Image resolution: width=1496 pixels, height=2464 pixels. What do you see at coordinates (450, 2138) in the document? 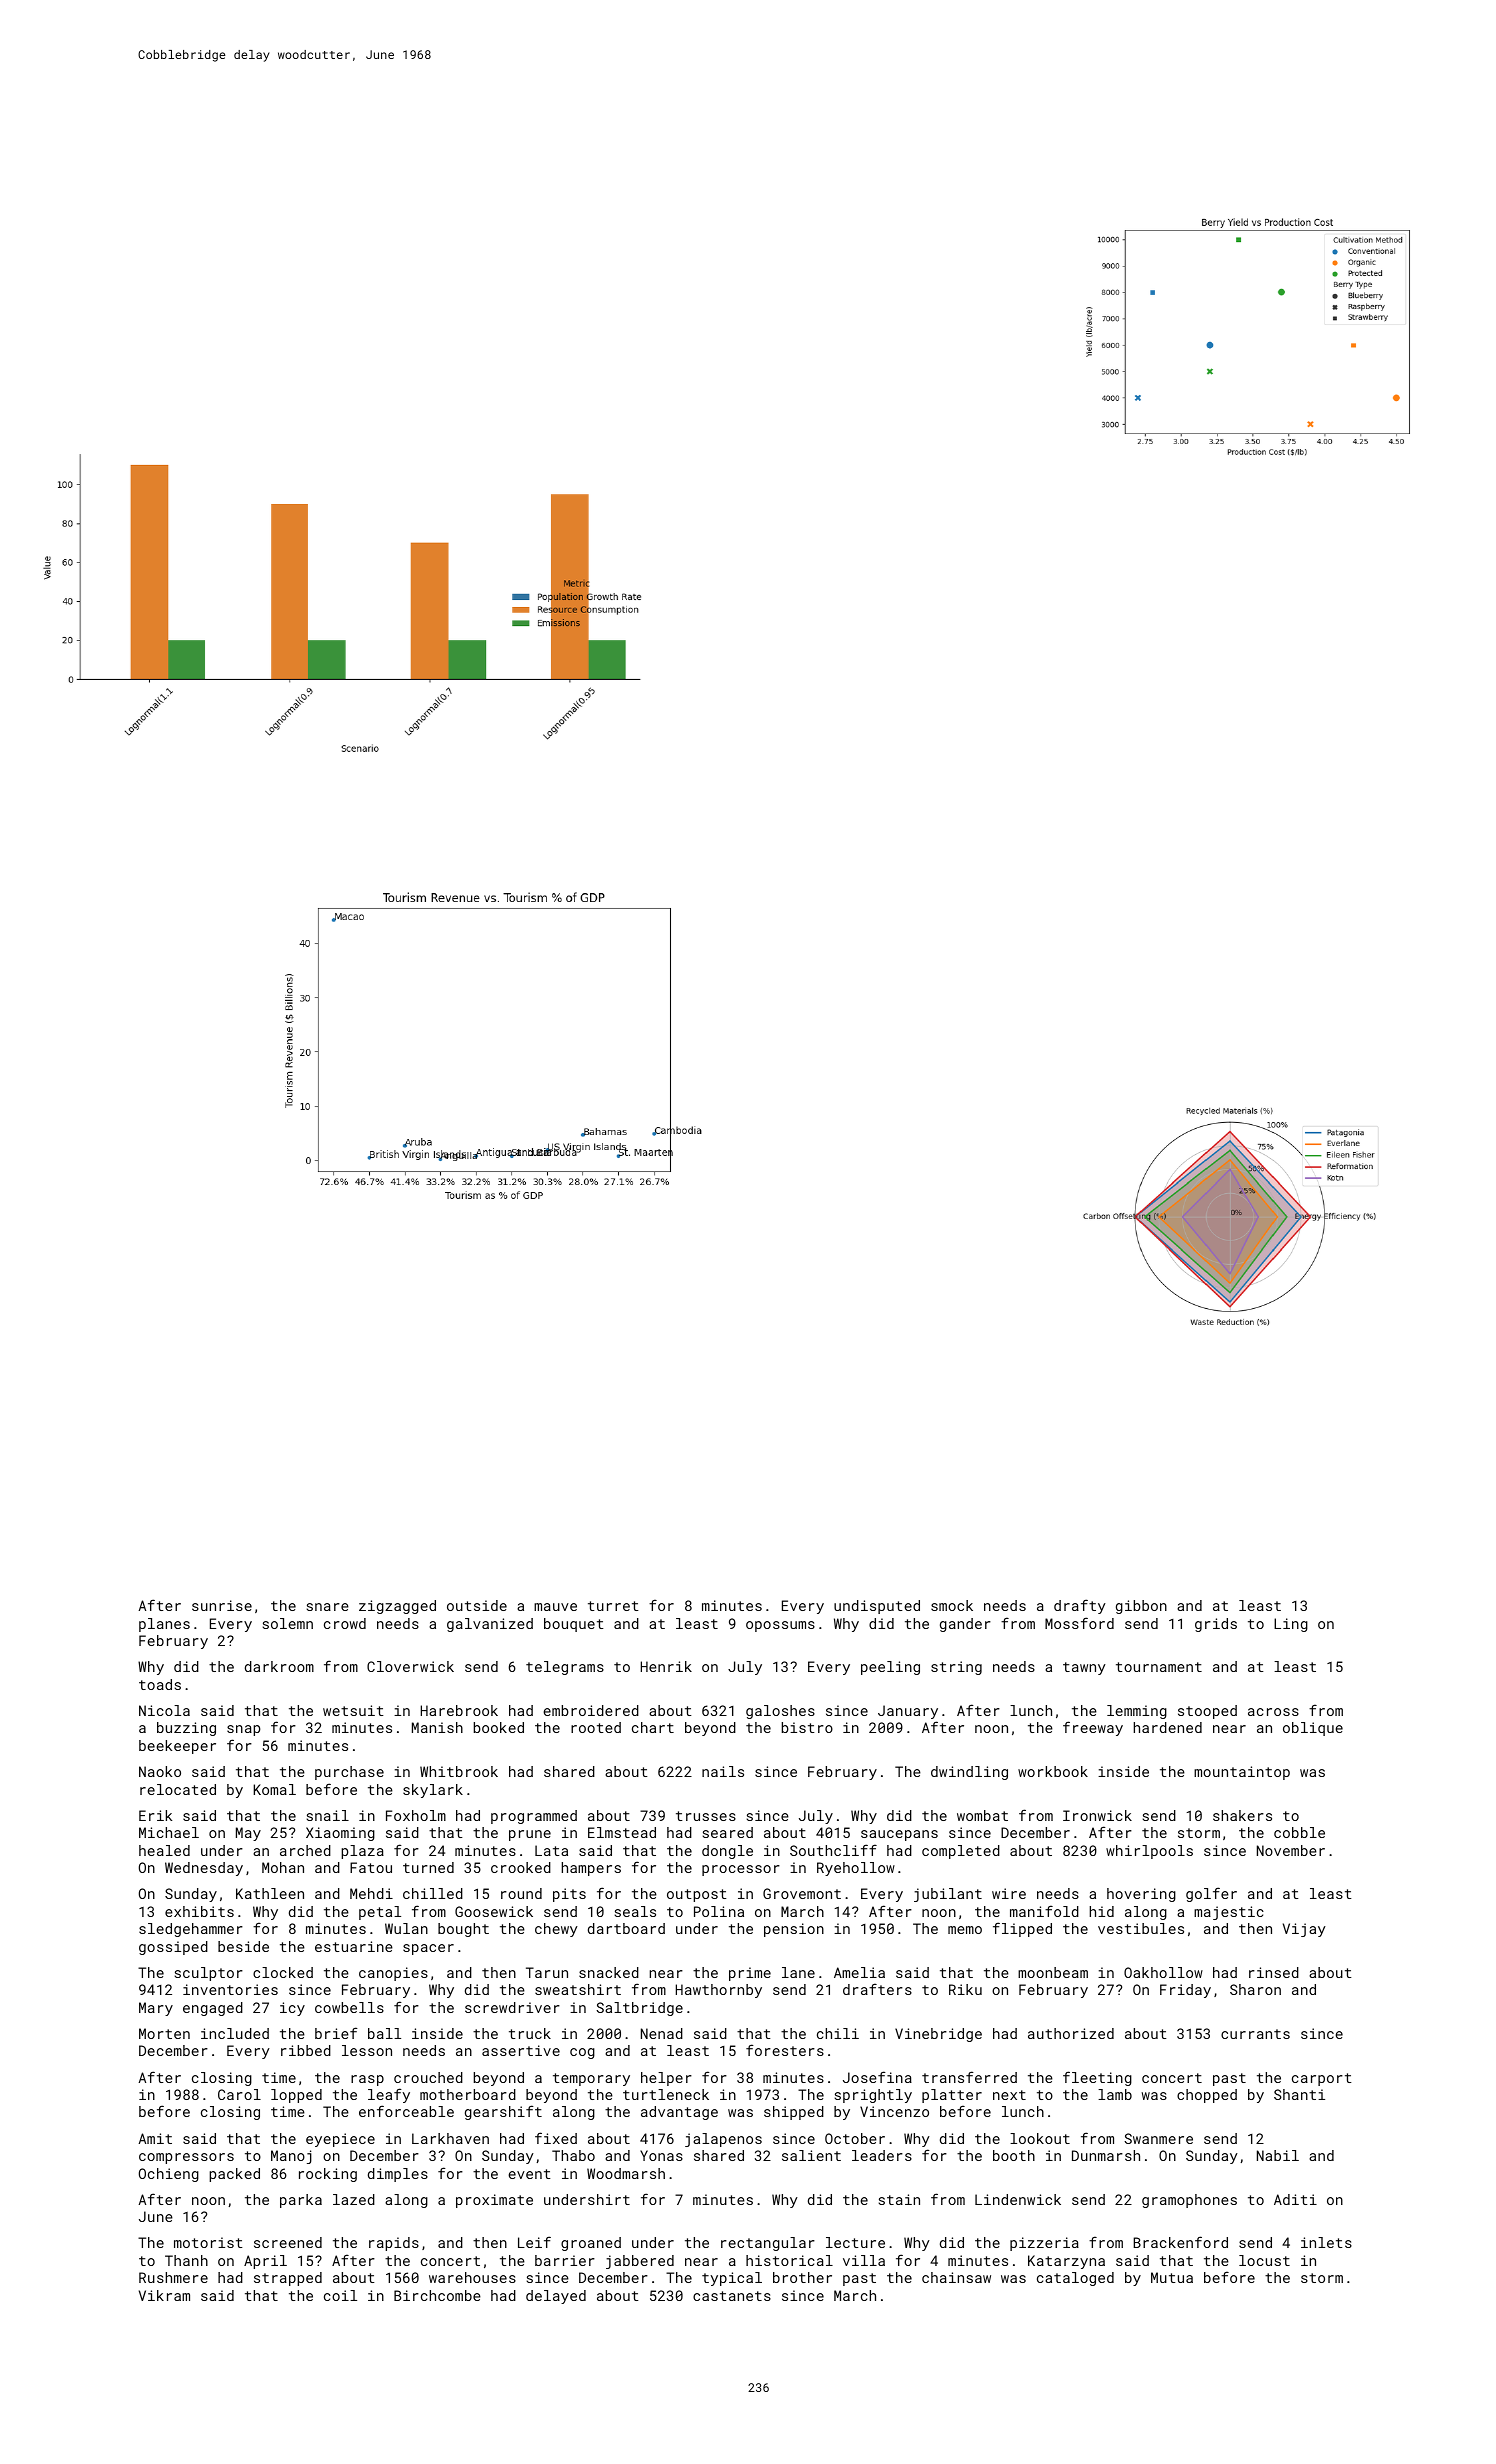
I see `Larkhaven` at bounding box center [450, 2138].
